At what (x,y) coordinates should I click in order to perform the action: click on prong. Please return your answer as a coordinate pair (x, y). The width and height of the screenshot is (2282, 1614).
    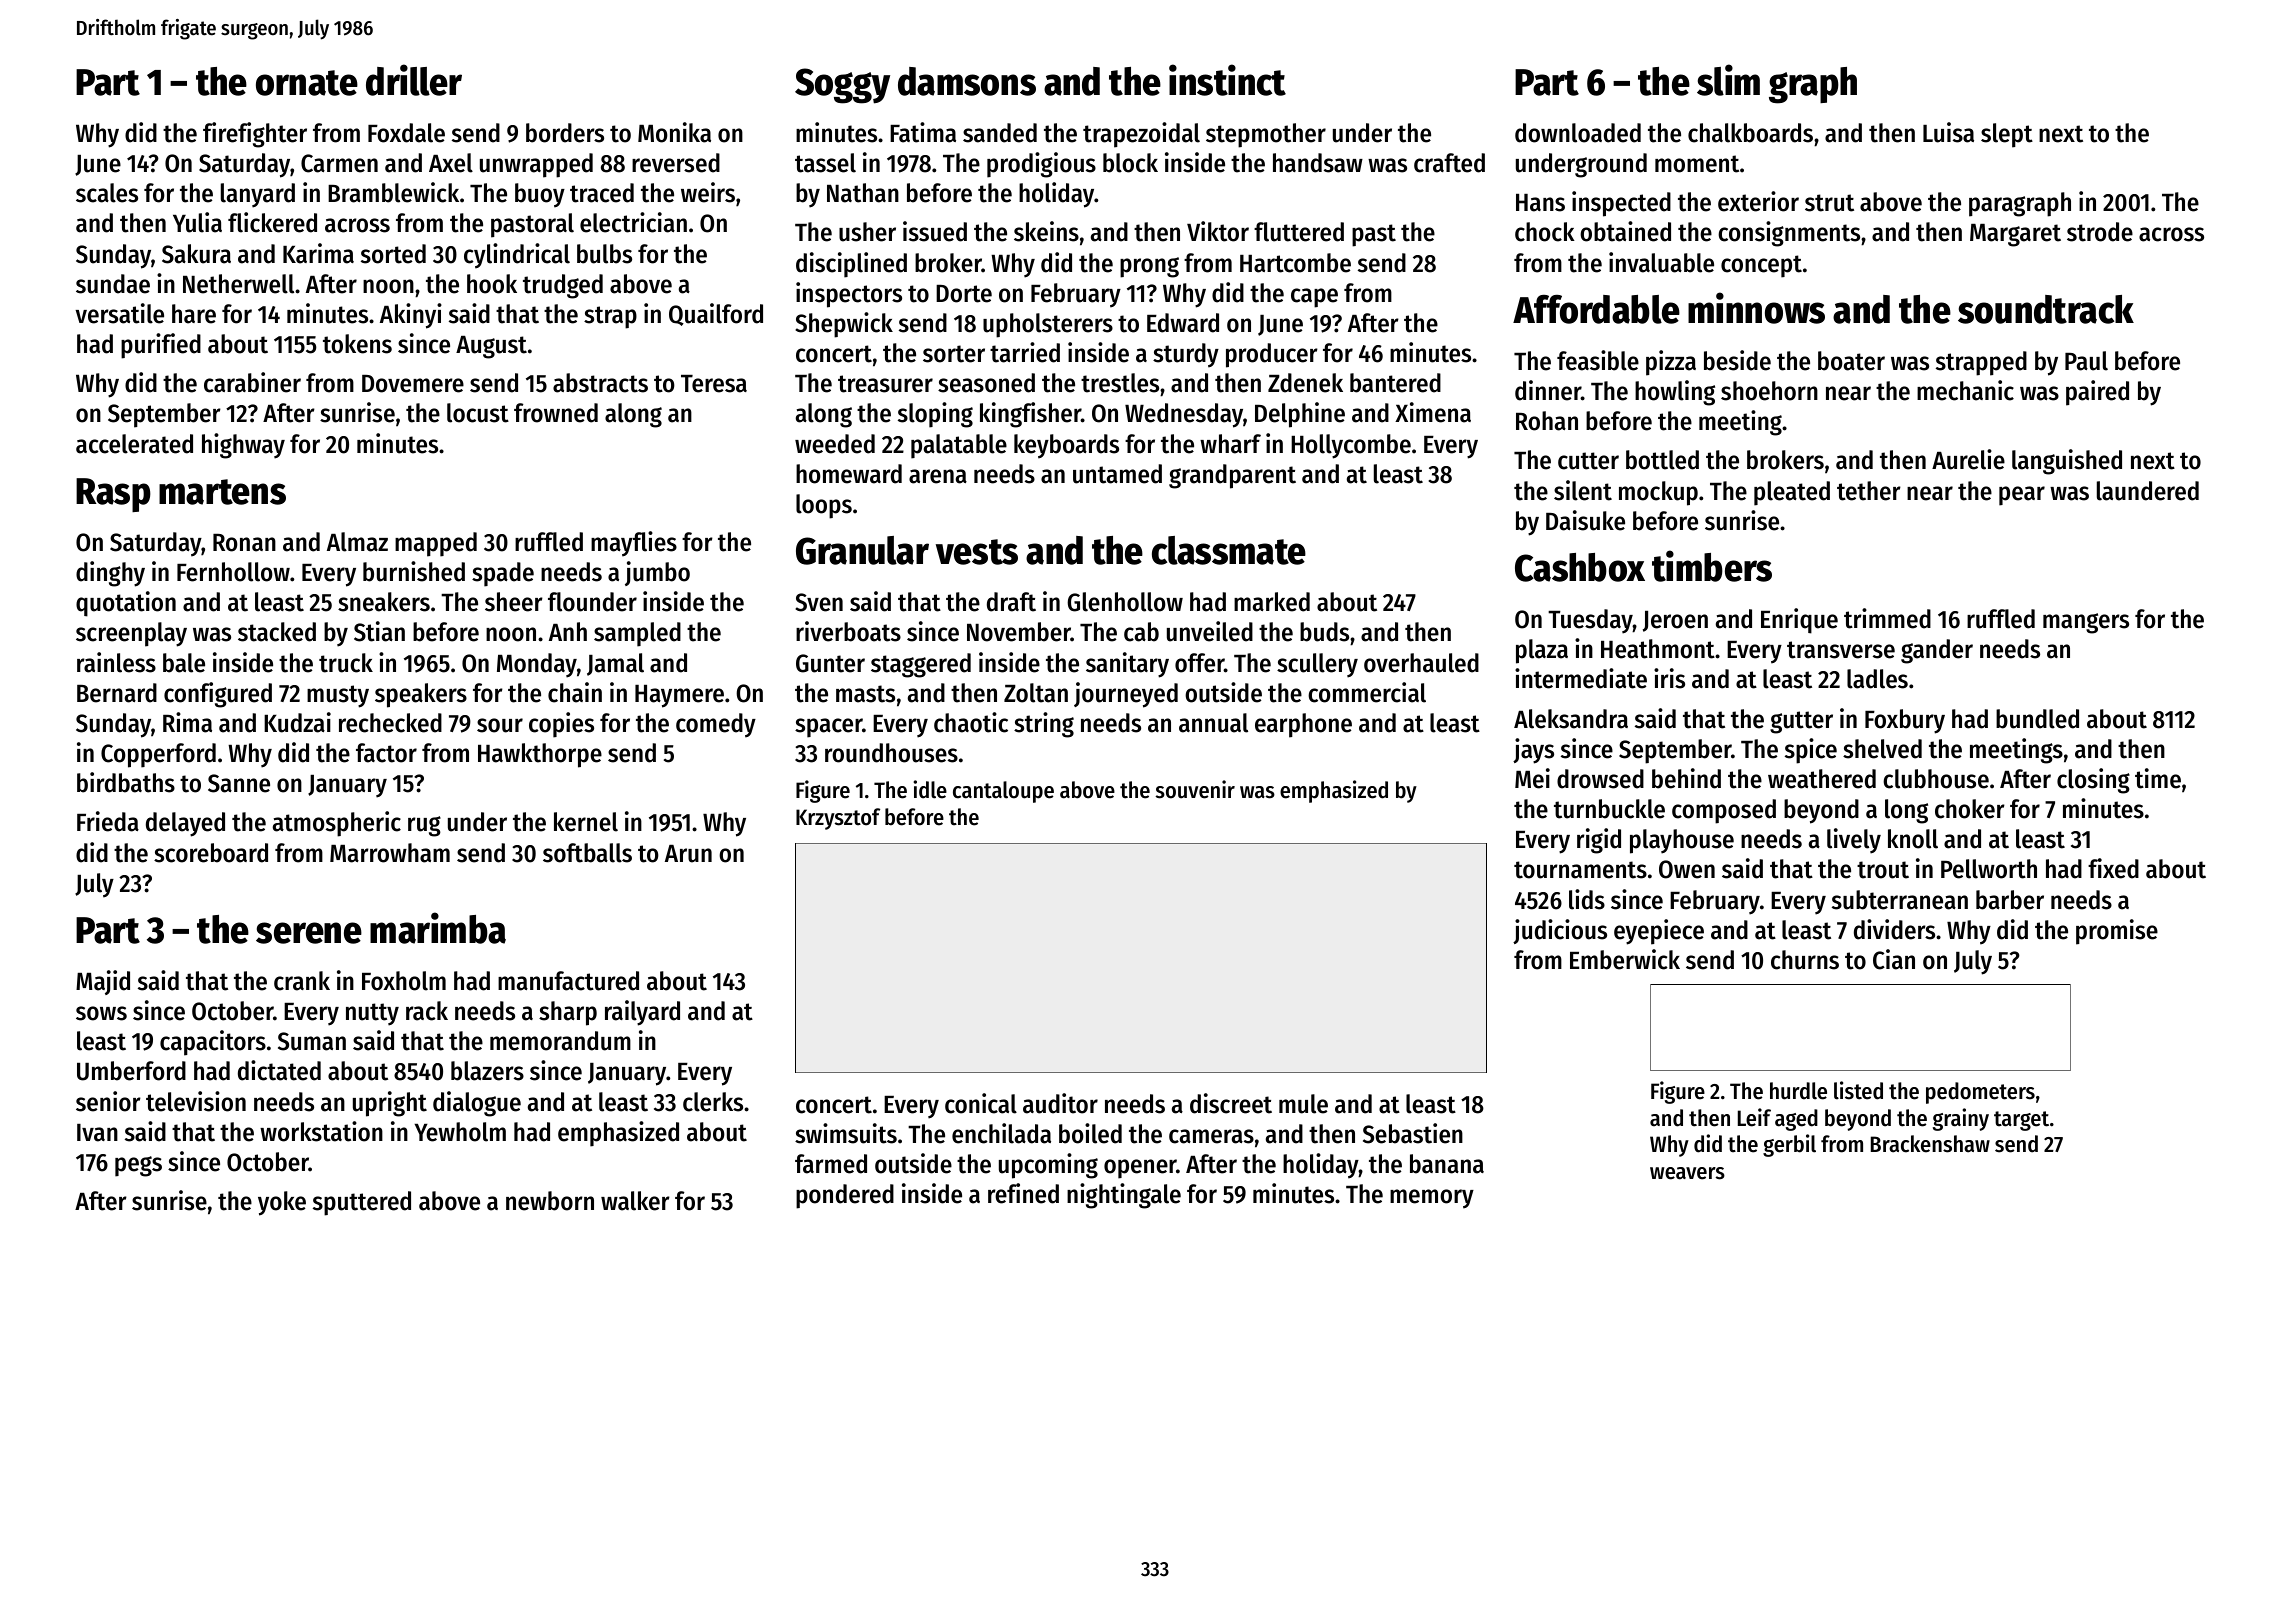
    Looking at the image, I should click on (1149, 267).
